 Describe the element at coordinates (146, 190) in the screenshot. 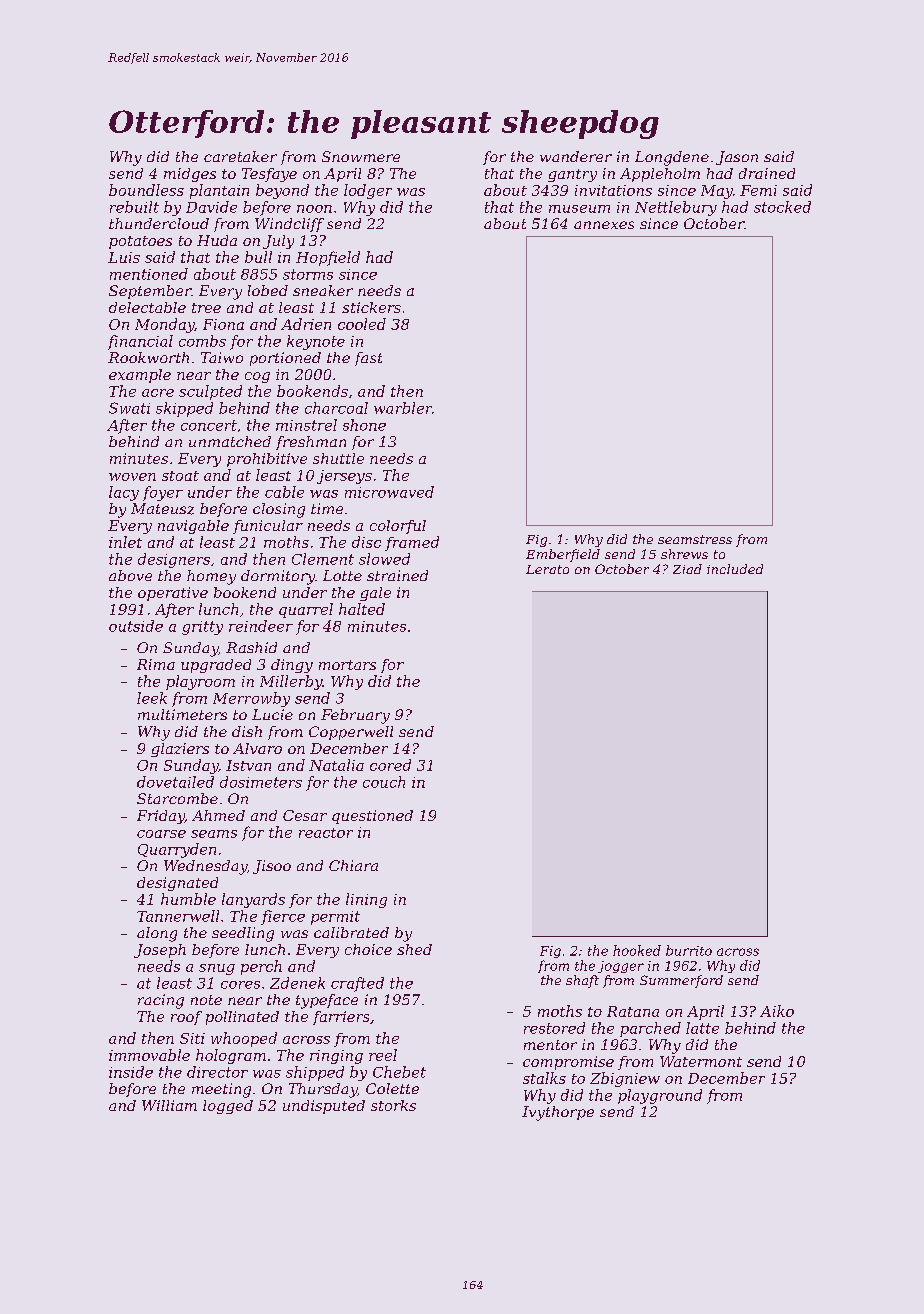

I see `boundless` at that location.
